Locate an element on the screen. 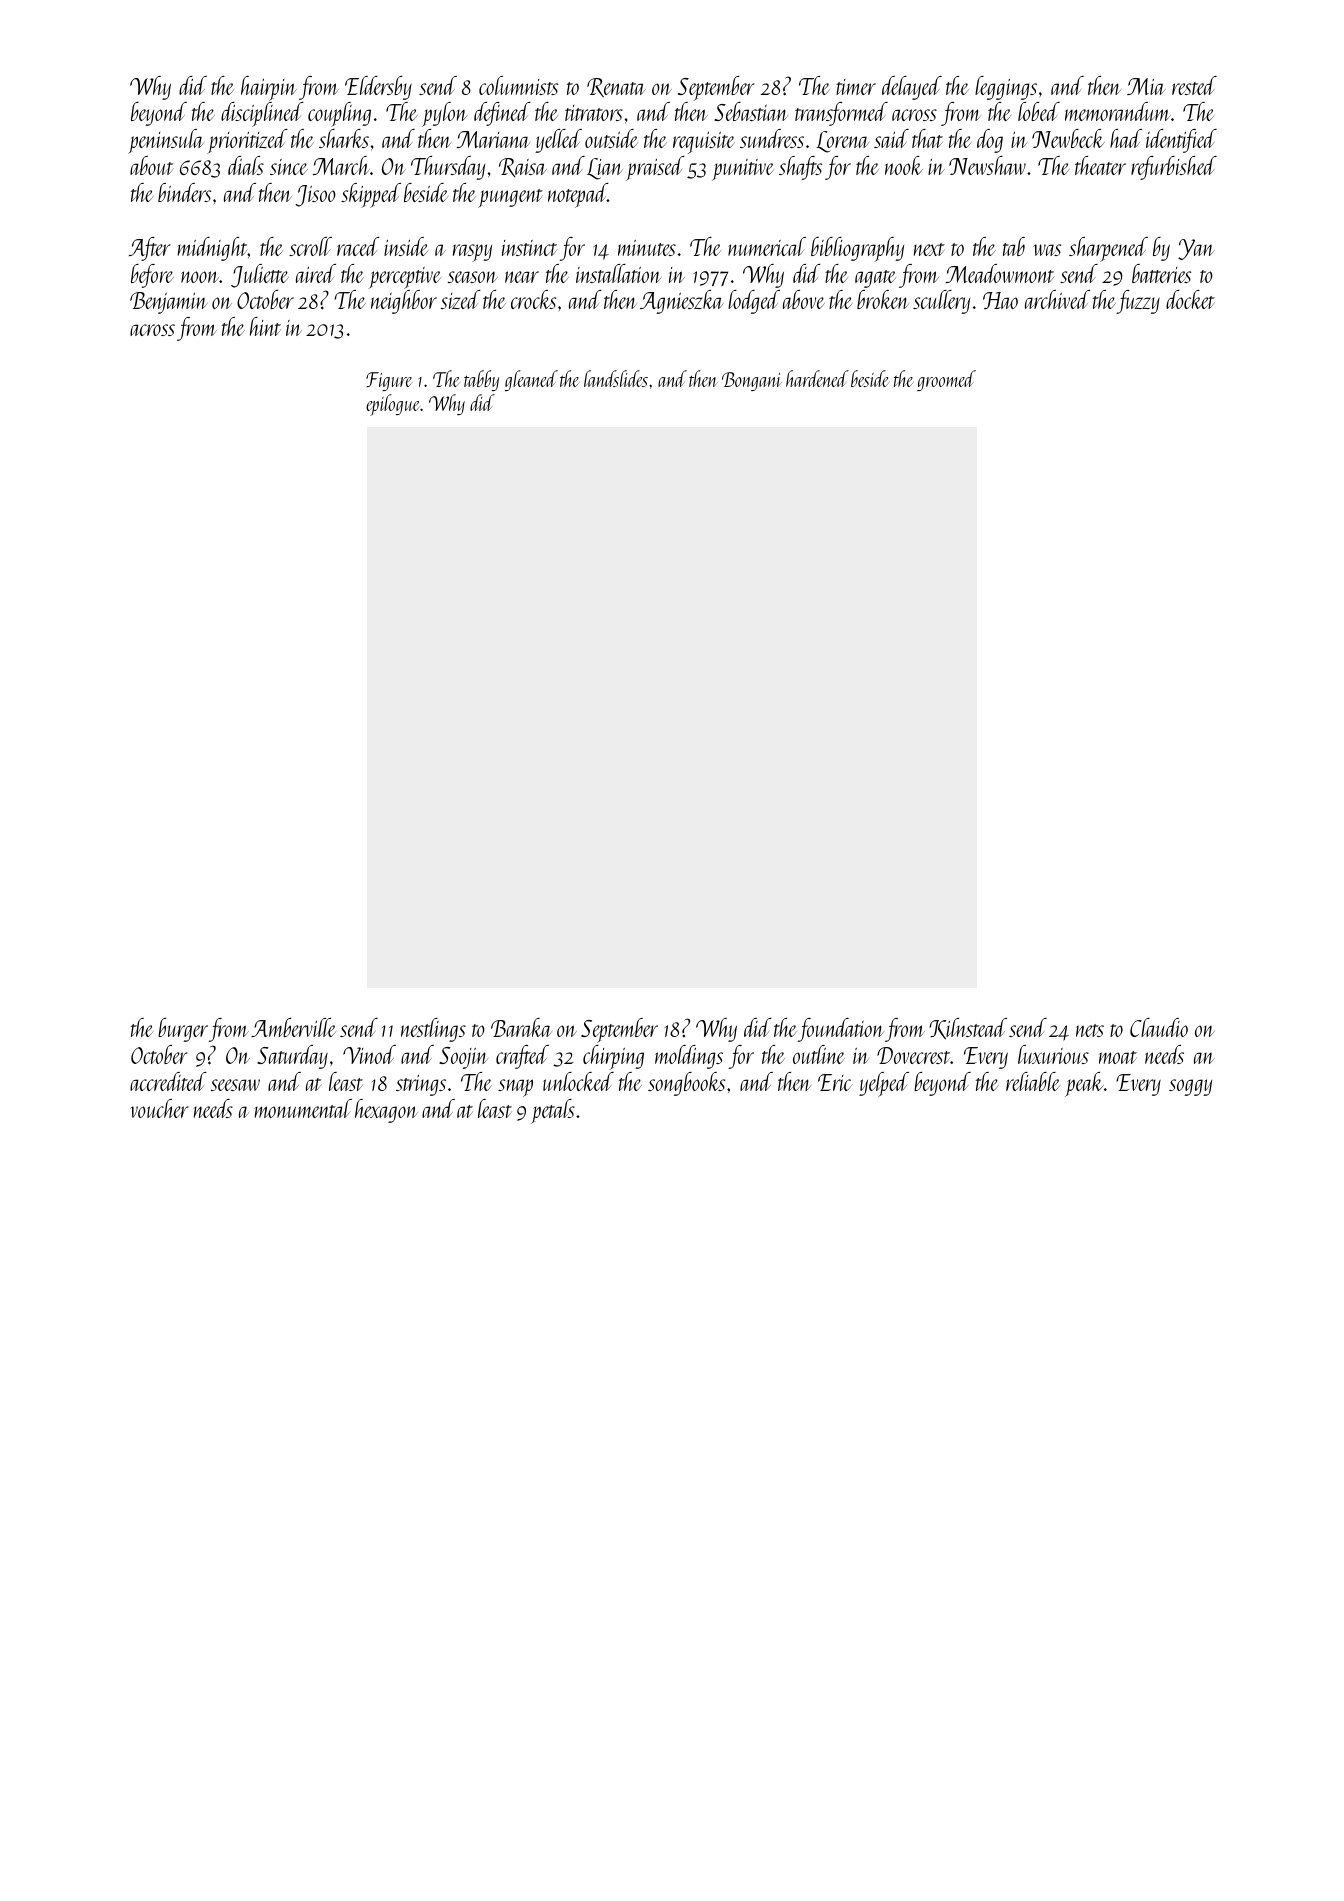  soggy is located at coordinates (1190, 1087).
